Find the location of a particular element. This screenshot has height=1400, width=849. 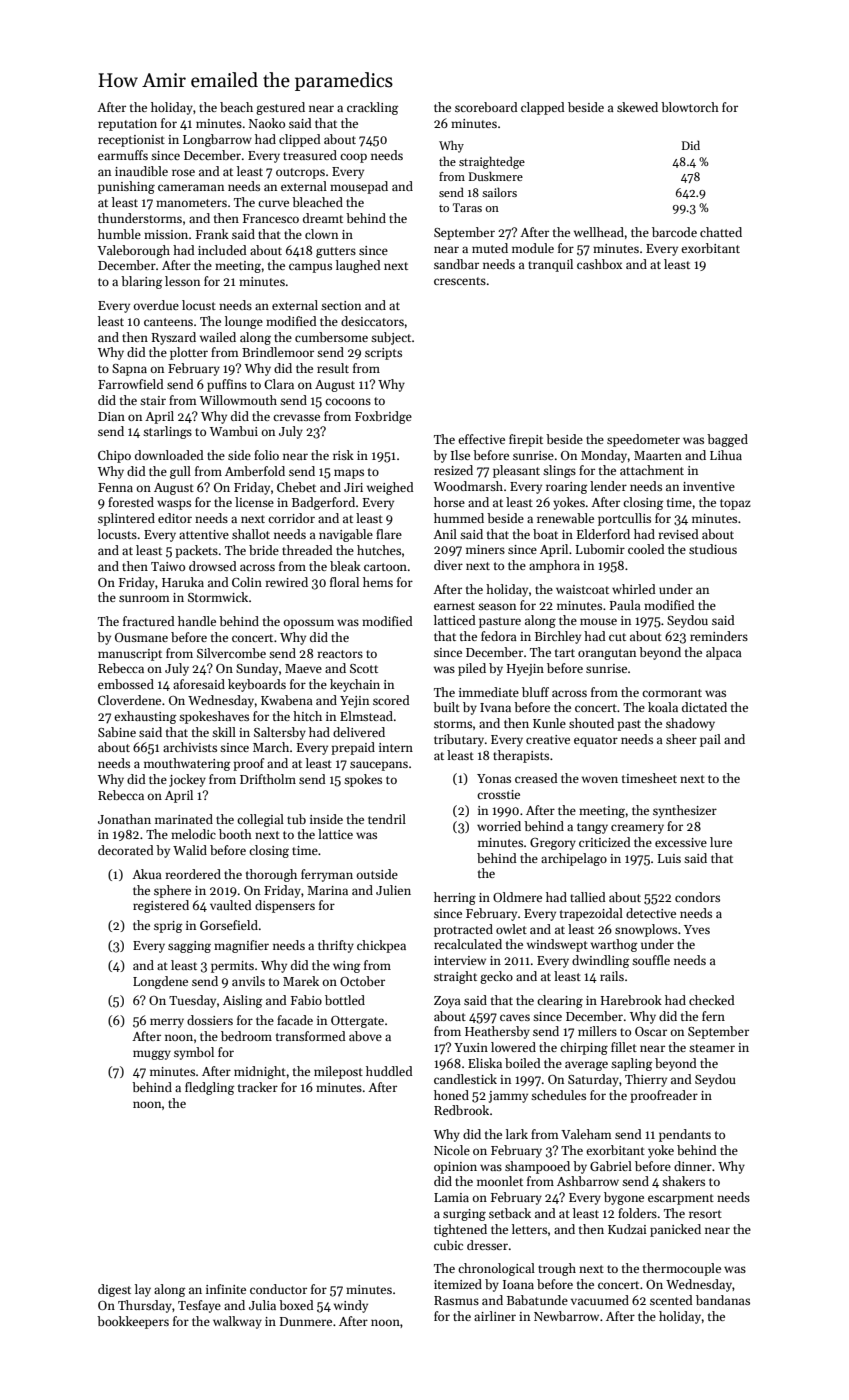

Longbarrow is located at coordinates (217, 140).
